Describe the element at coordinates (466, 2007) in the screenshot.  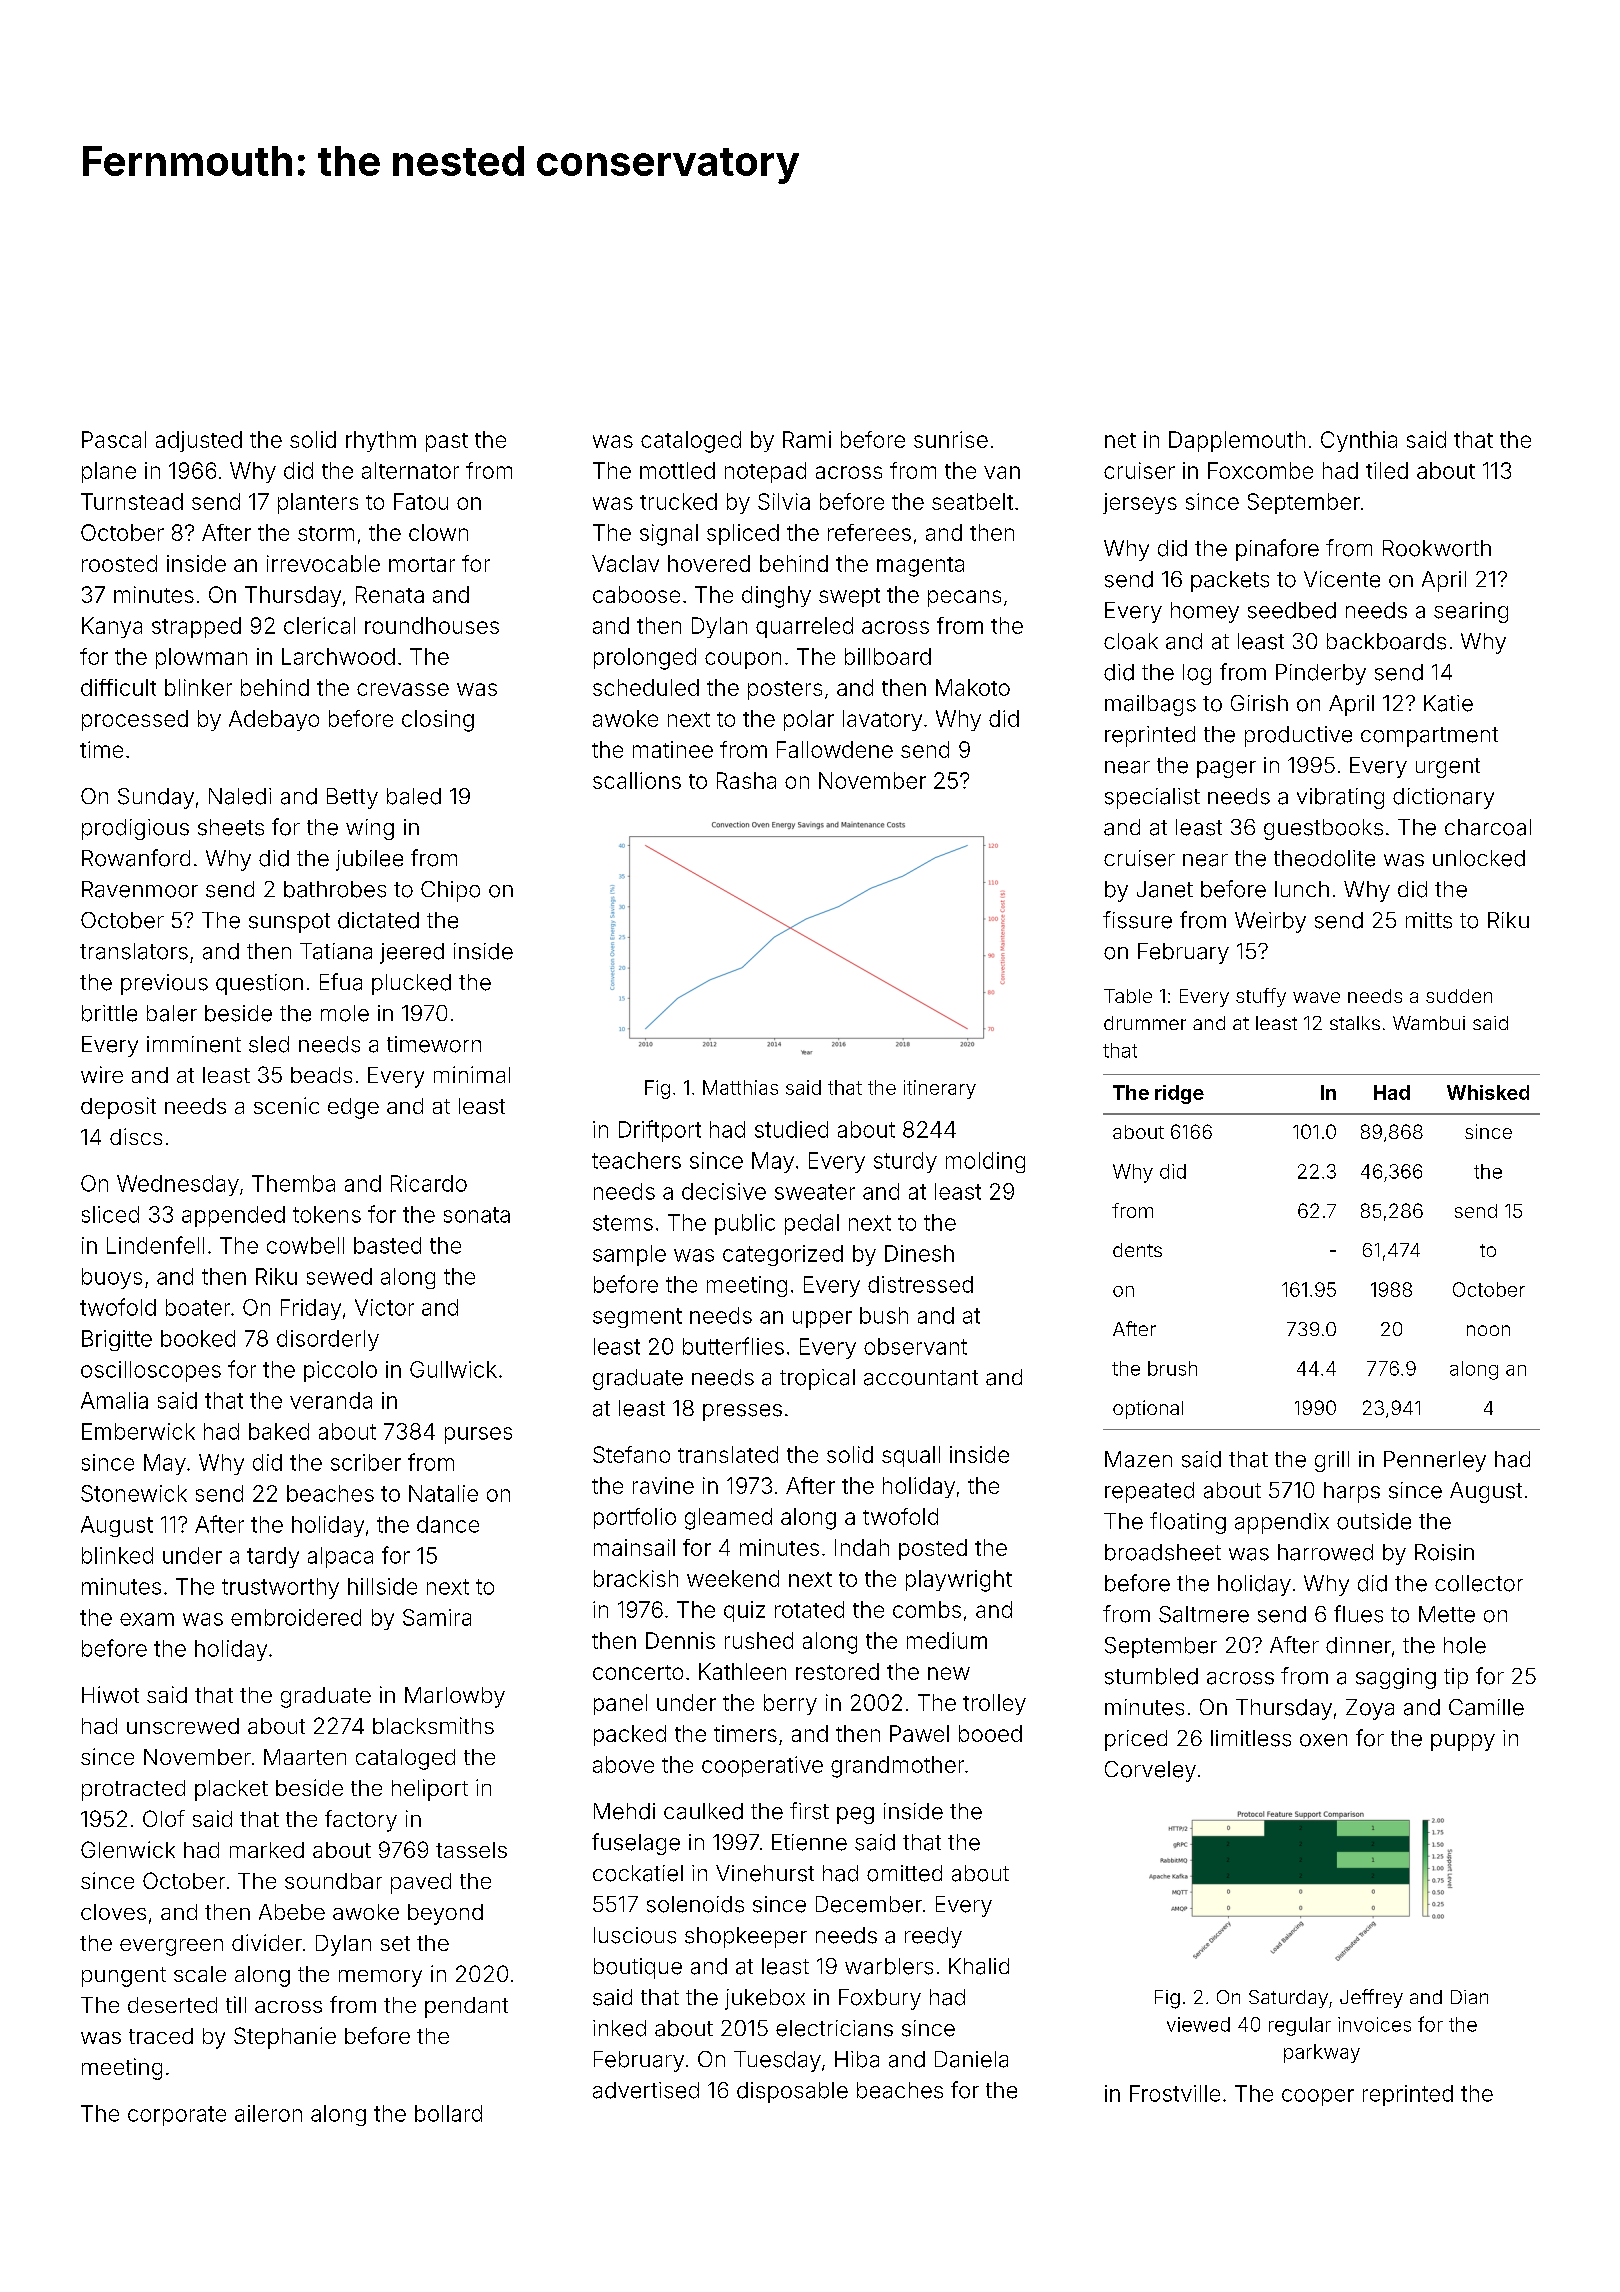
I see `pendant` at that location.
